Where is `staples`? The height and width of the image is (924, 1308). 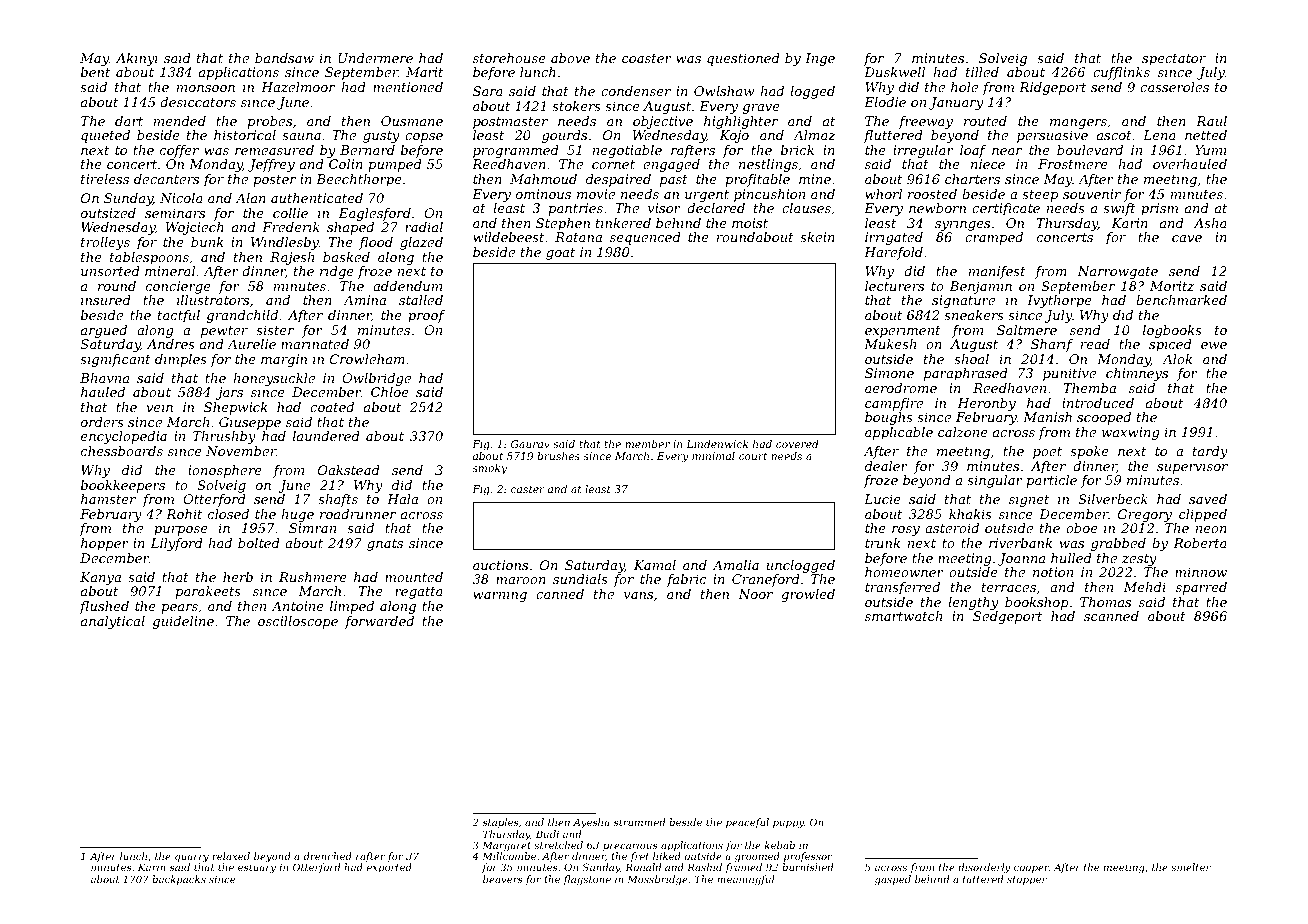 staples is located at coordinates (500, 823).
